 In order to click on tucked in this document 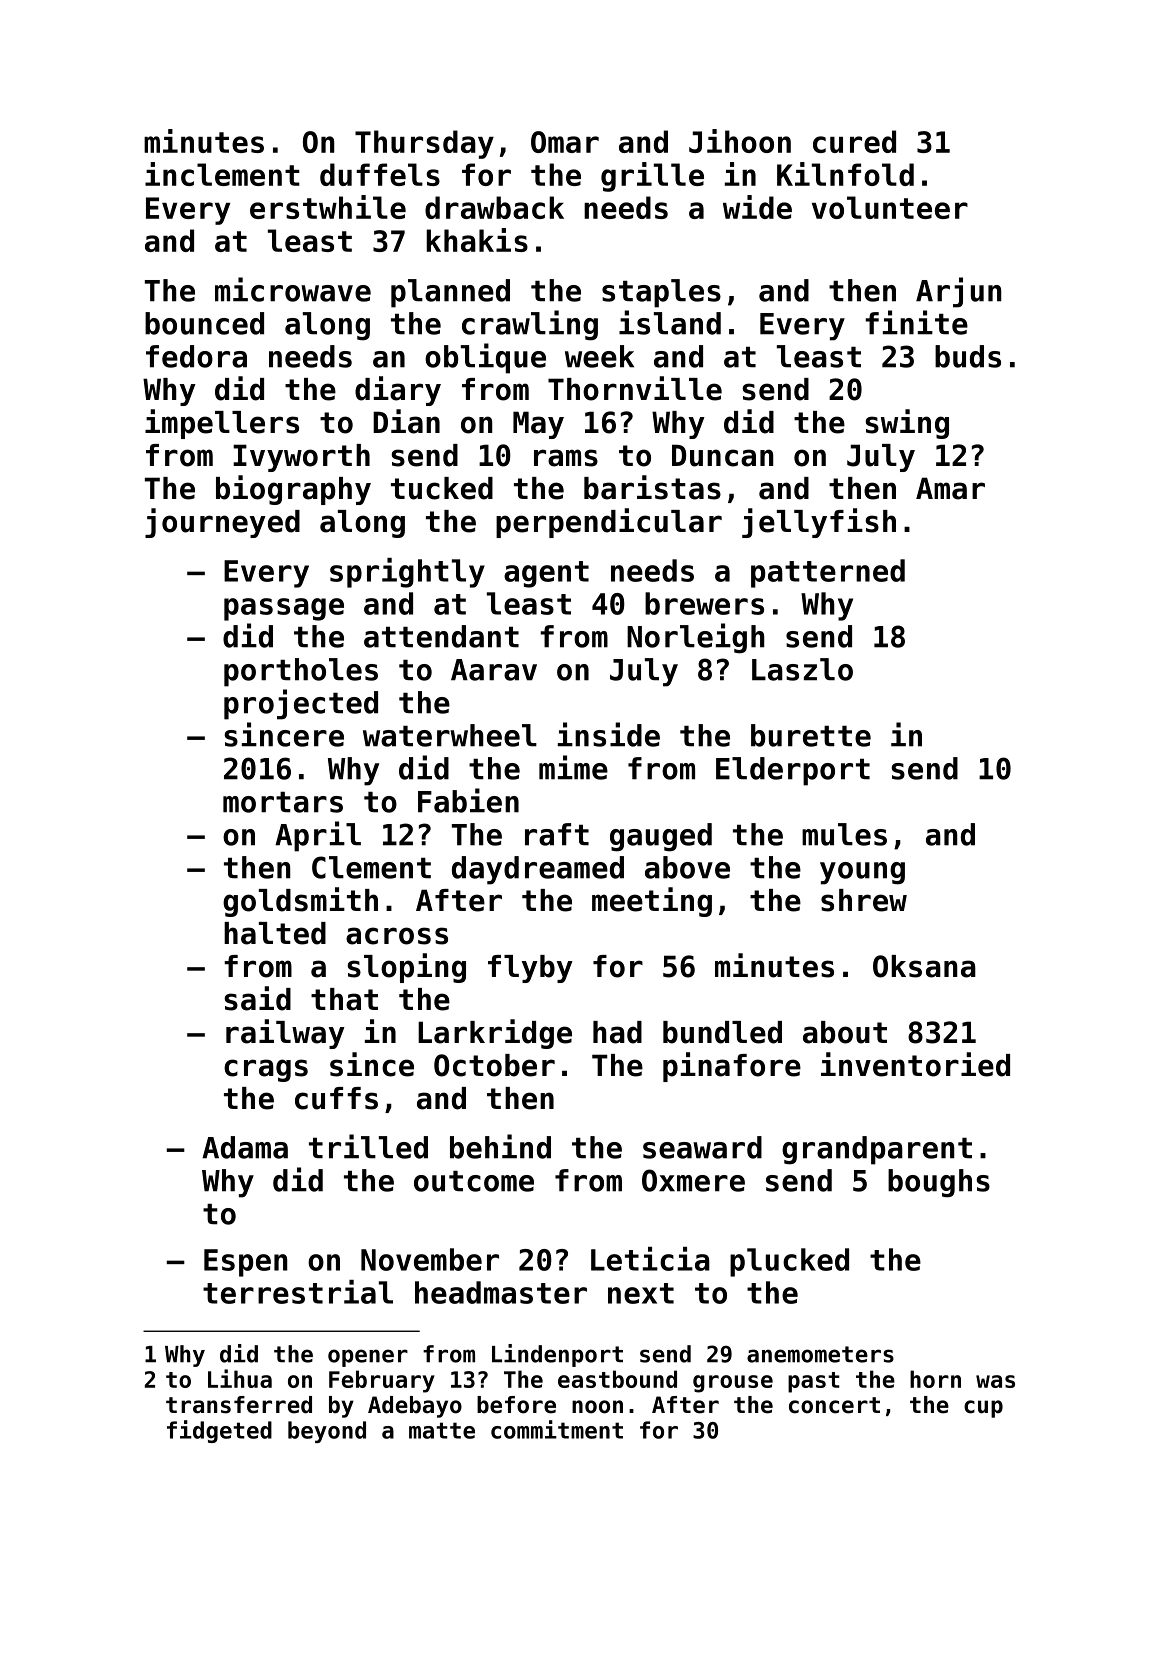, I will do `click(442, 488)`.
